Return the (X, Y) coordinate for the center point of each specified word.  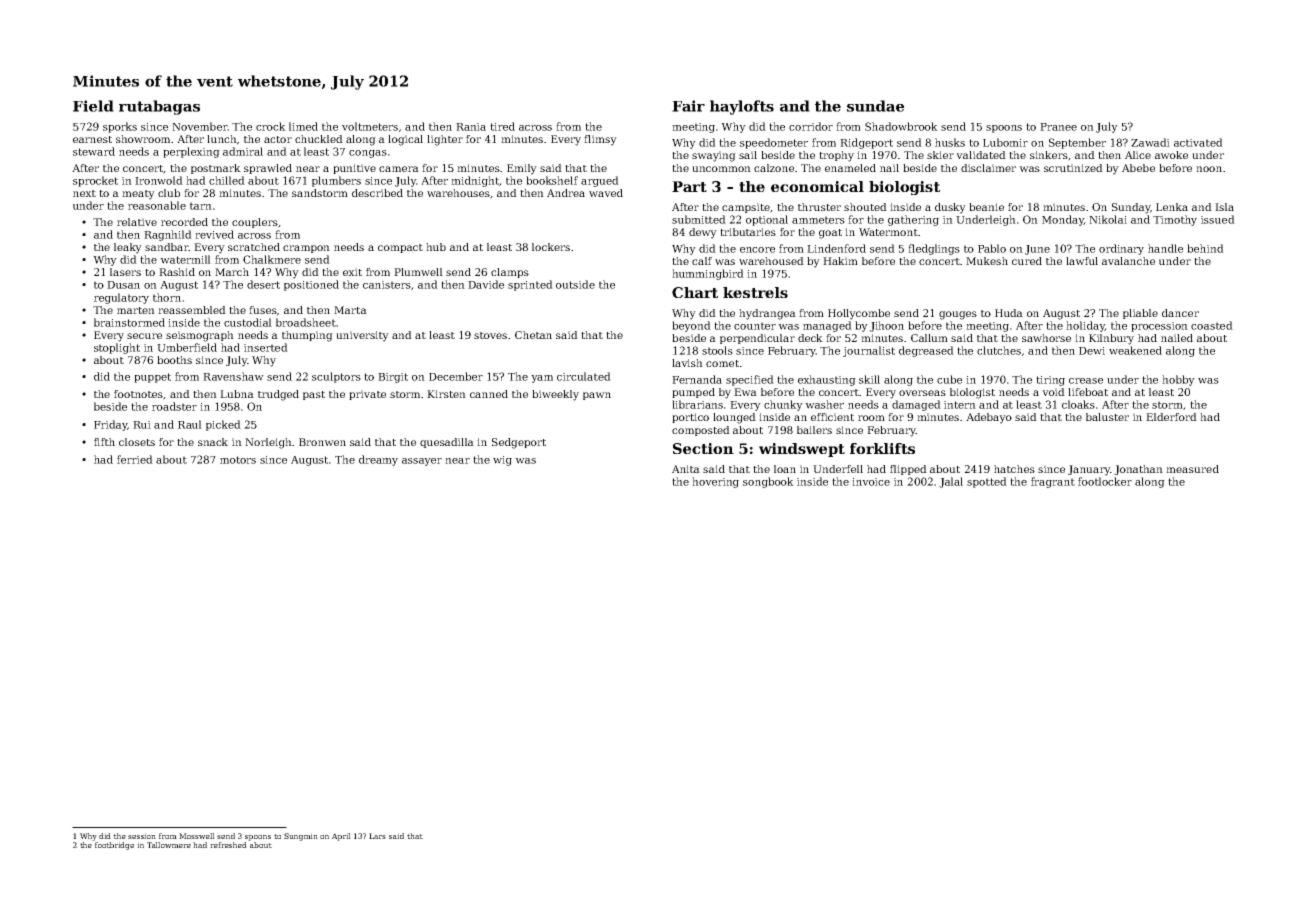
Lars (377, 836)
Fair (688, 106)
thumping (307, 336)
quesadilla (447, 443)
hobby (1178, 380)
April (341, 837)
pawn (597, 396)
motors (238, 460)
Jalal (951, 482)
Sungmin (301, 837)
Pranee (1058, 127)
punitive (354, 169)
